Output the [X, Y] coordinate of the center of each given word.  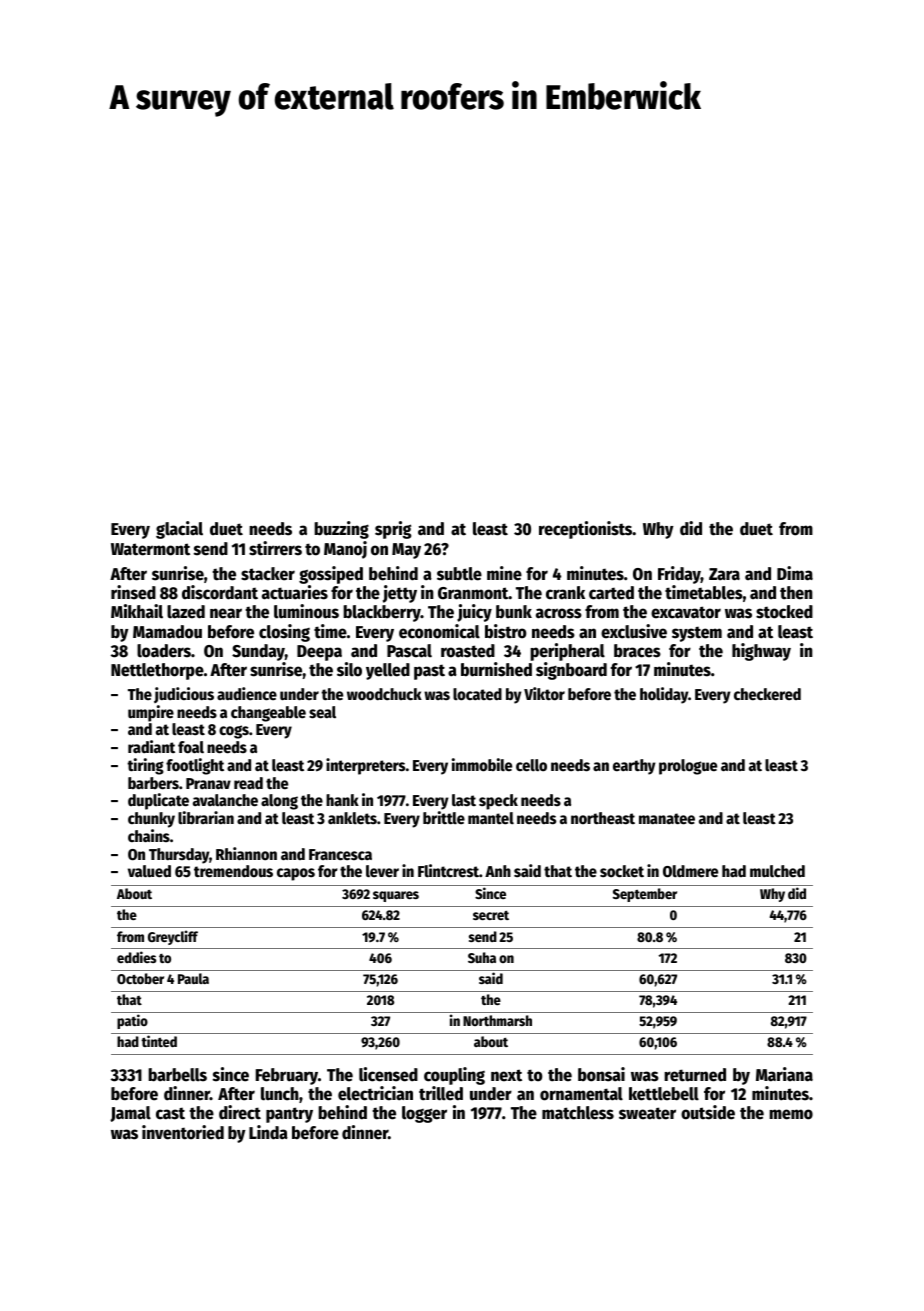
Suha [482, 957]
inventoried [183, 1132]
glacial [179, 530]
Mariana [784, 1074]
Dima [795, 573]
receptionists [586, 530]
